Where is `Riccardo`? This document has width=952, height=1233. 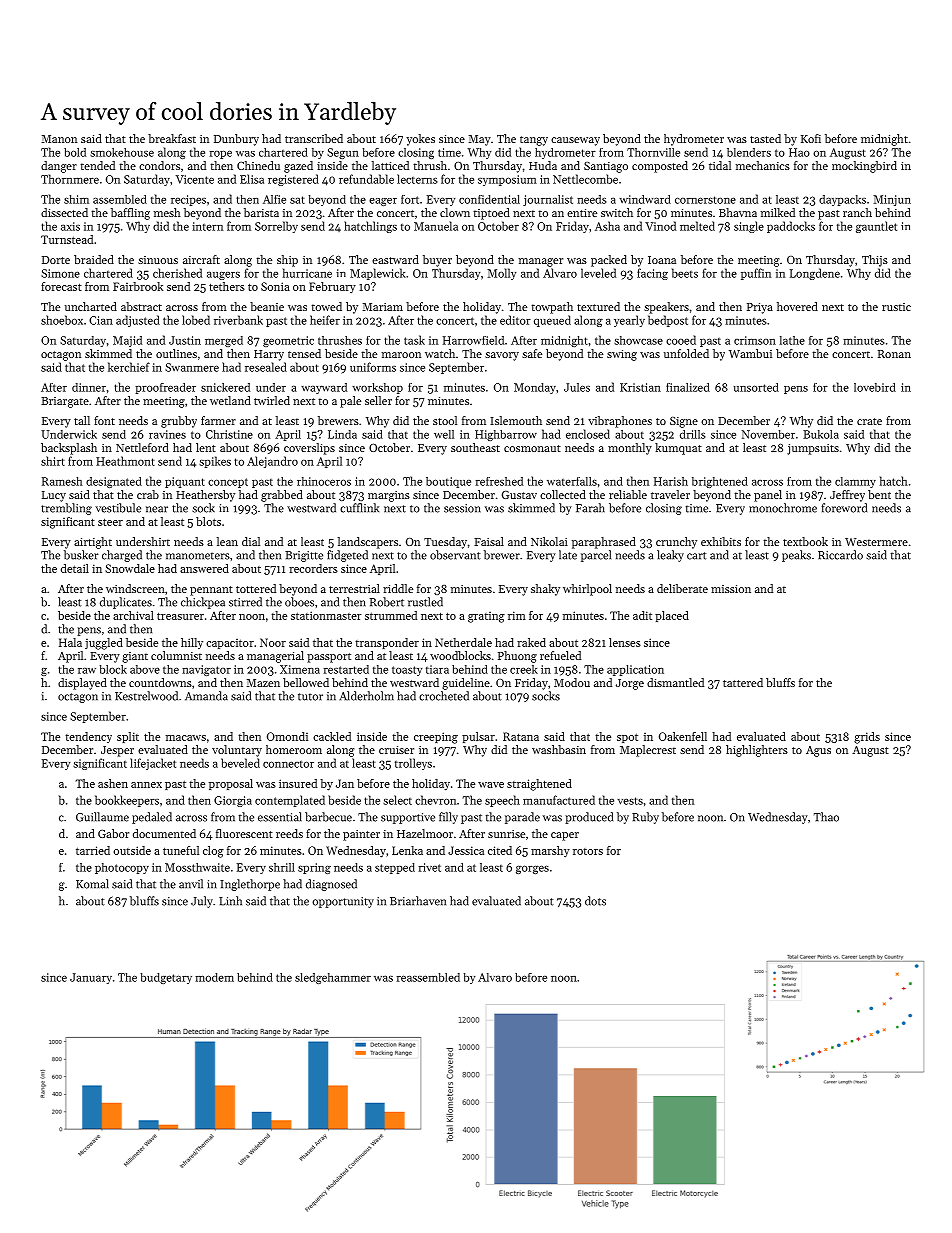
Riccardo is located at coordinates (840, 555).
